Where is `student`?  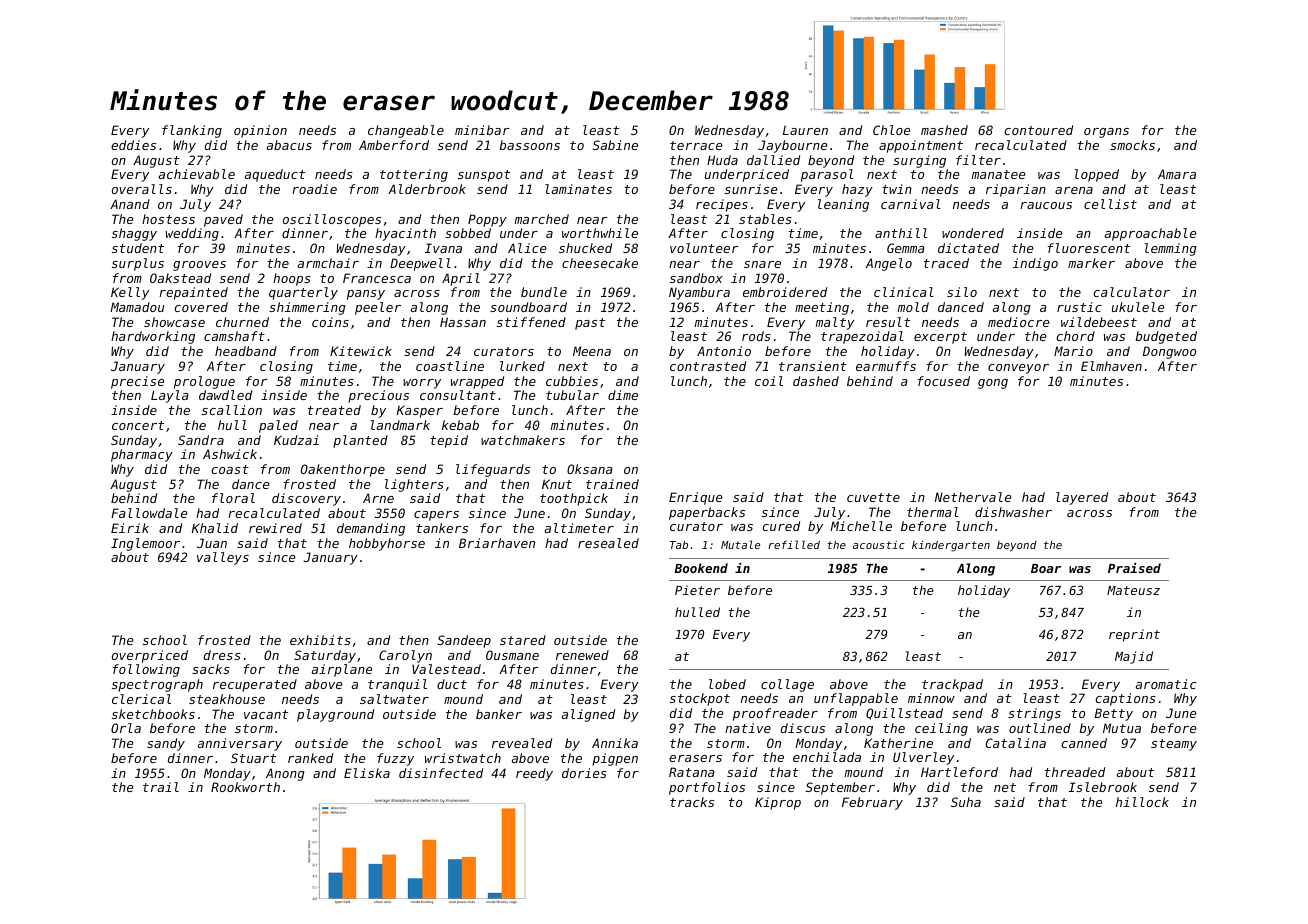 student is located at coordinates (138, 248).
